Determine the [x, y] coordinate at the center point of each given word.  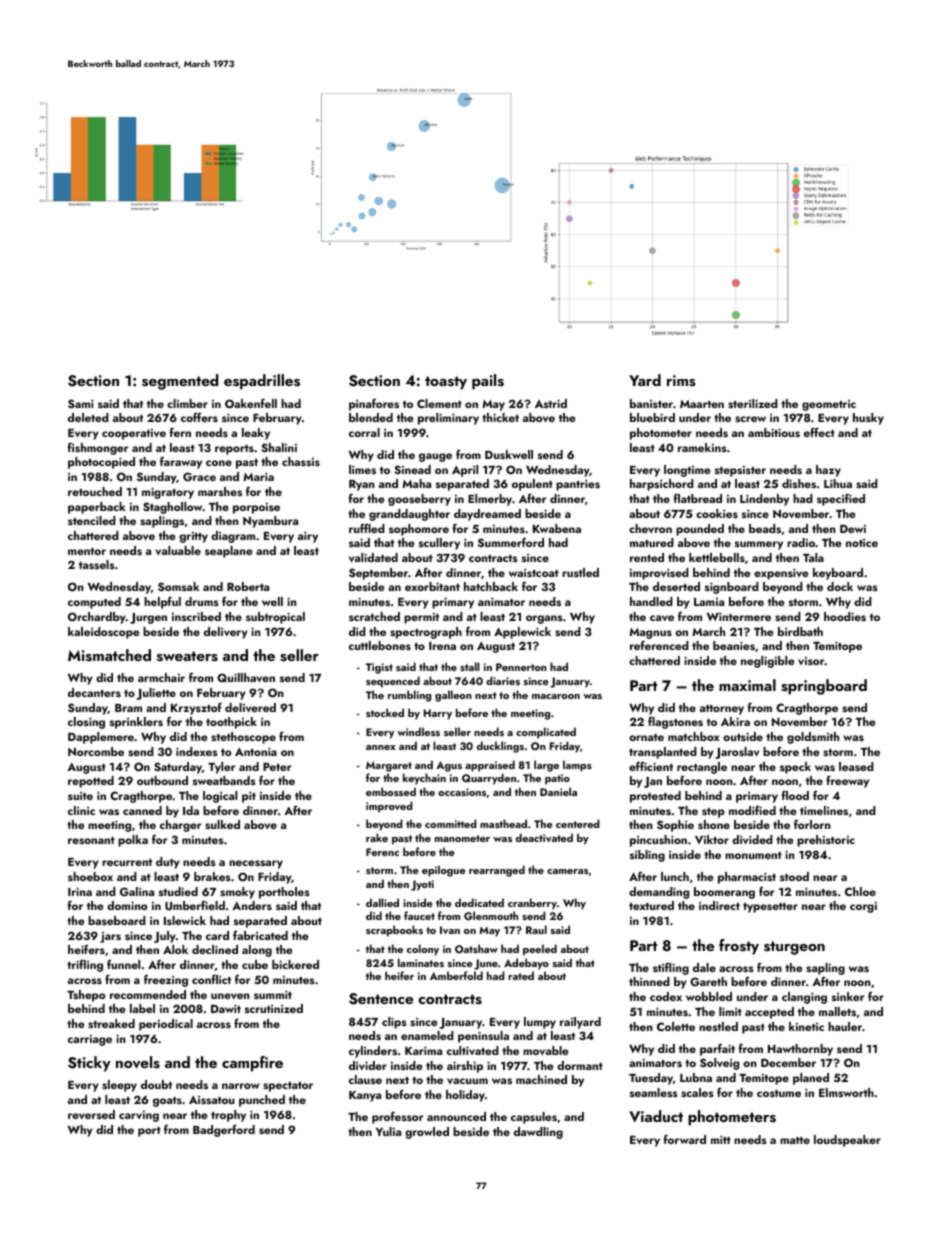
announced [456, 1116]
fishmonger [97, 448]
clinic [81, 810]
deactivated [544, 837]
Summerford [511, 542]
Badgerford [224, 1131]
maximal [747, 685]
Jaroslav [737, 753]
